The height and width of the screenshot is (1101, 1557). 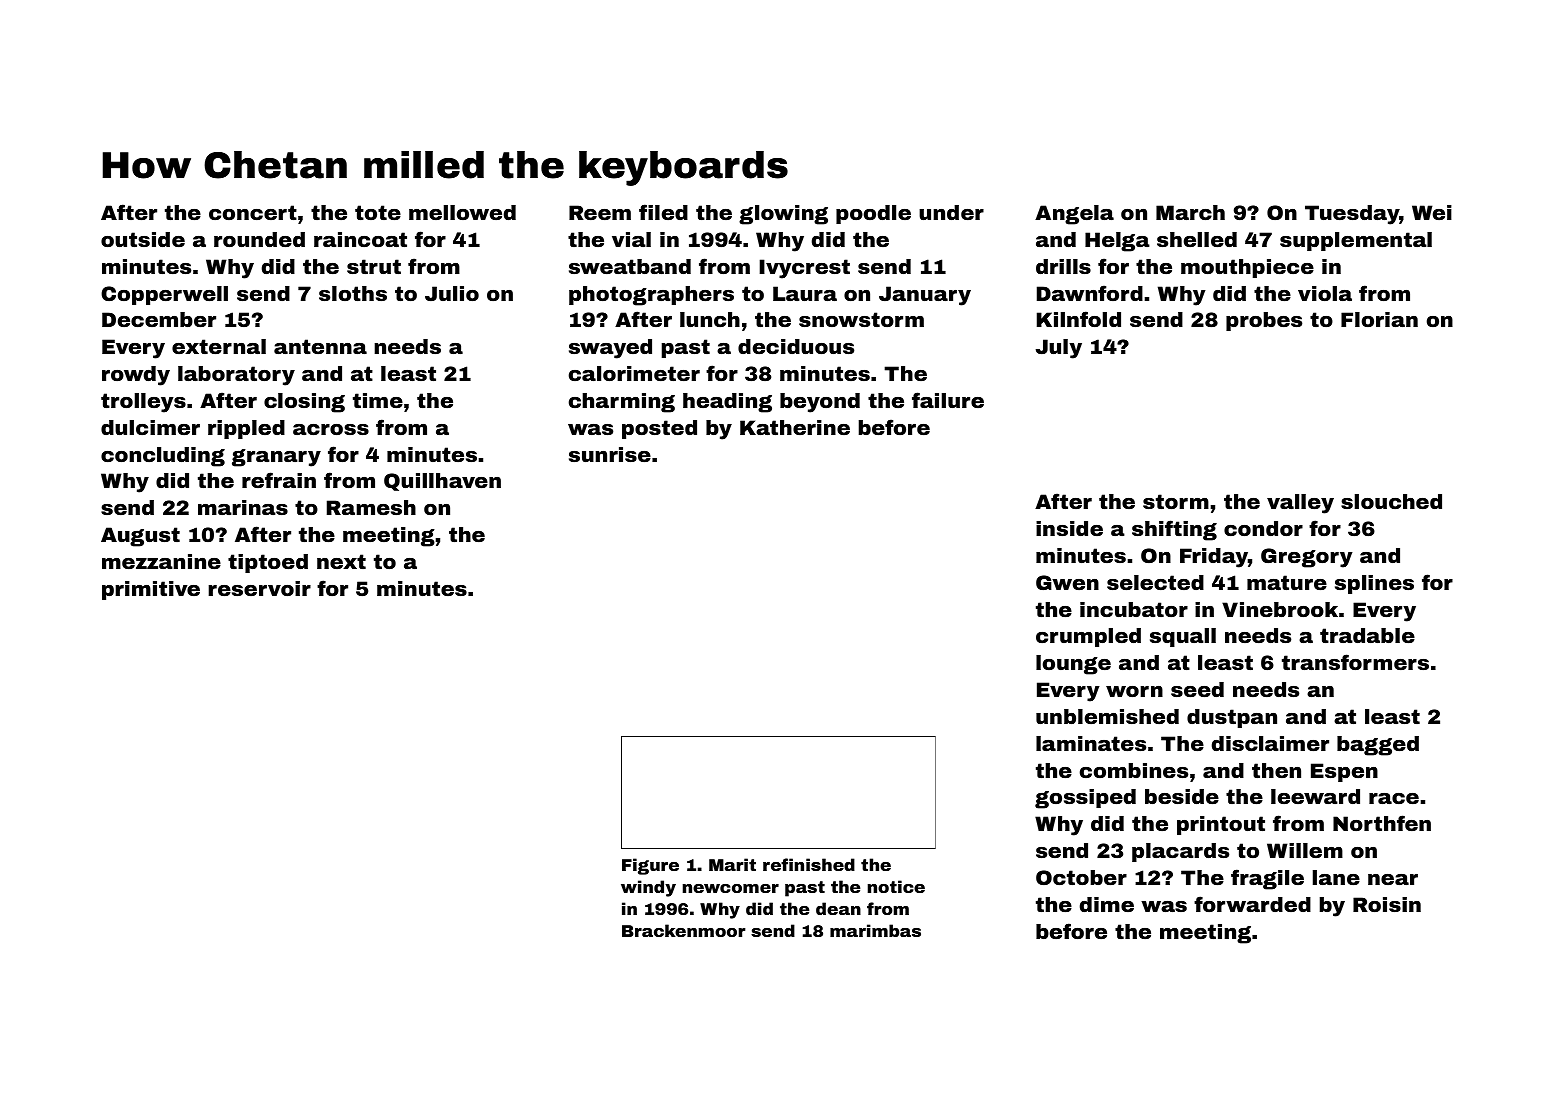 I want to click on concert, so click(x=253, y=212).
